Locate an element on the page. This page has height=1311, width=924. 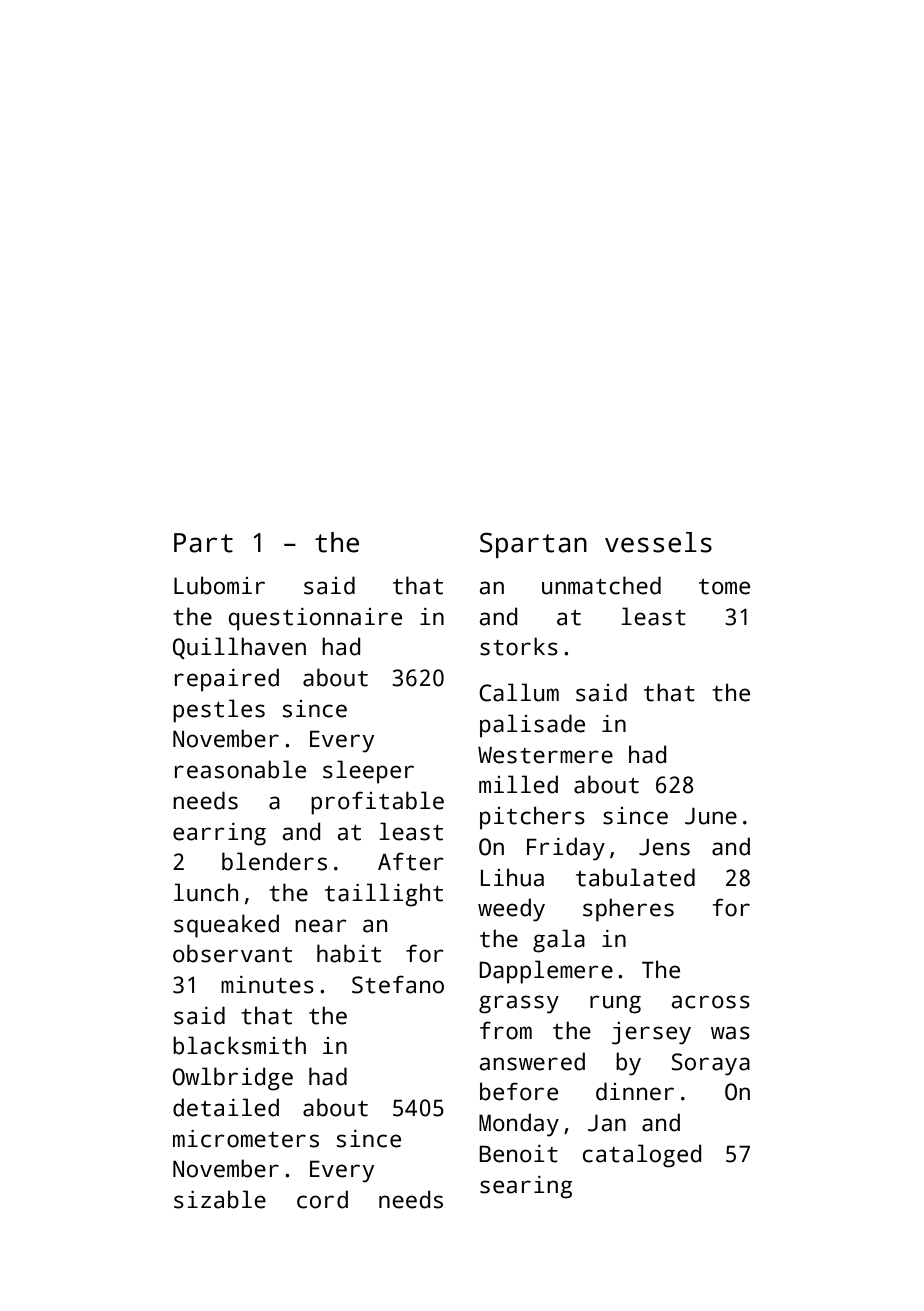
Callum is located at coordinates (519, 692).
